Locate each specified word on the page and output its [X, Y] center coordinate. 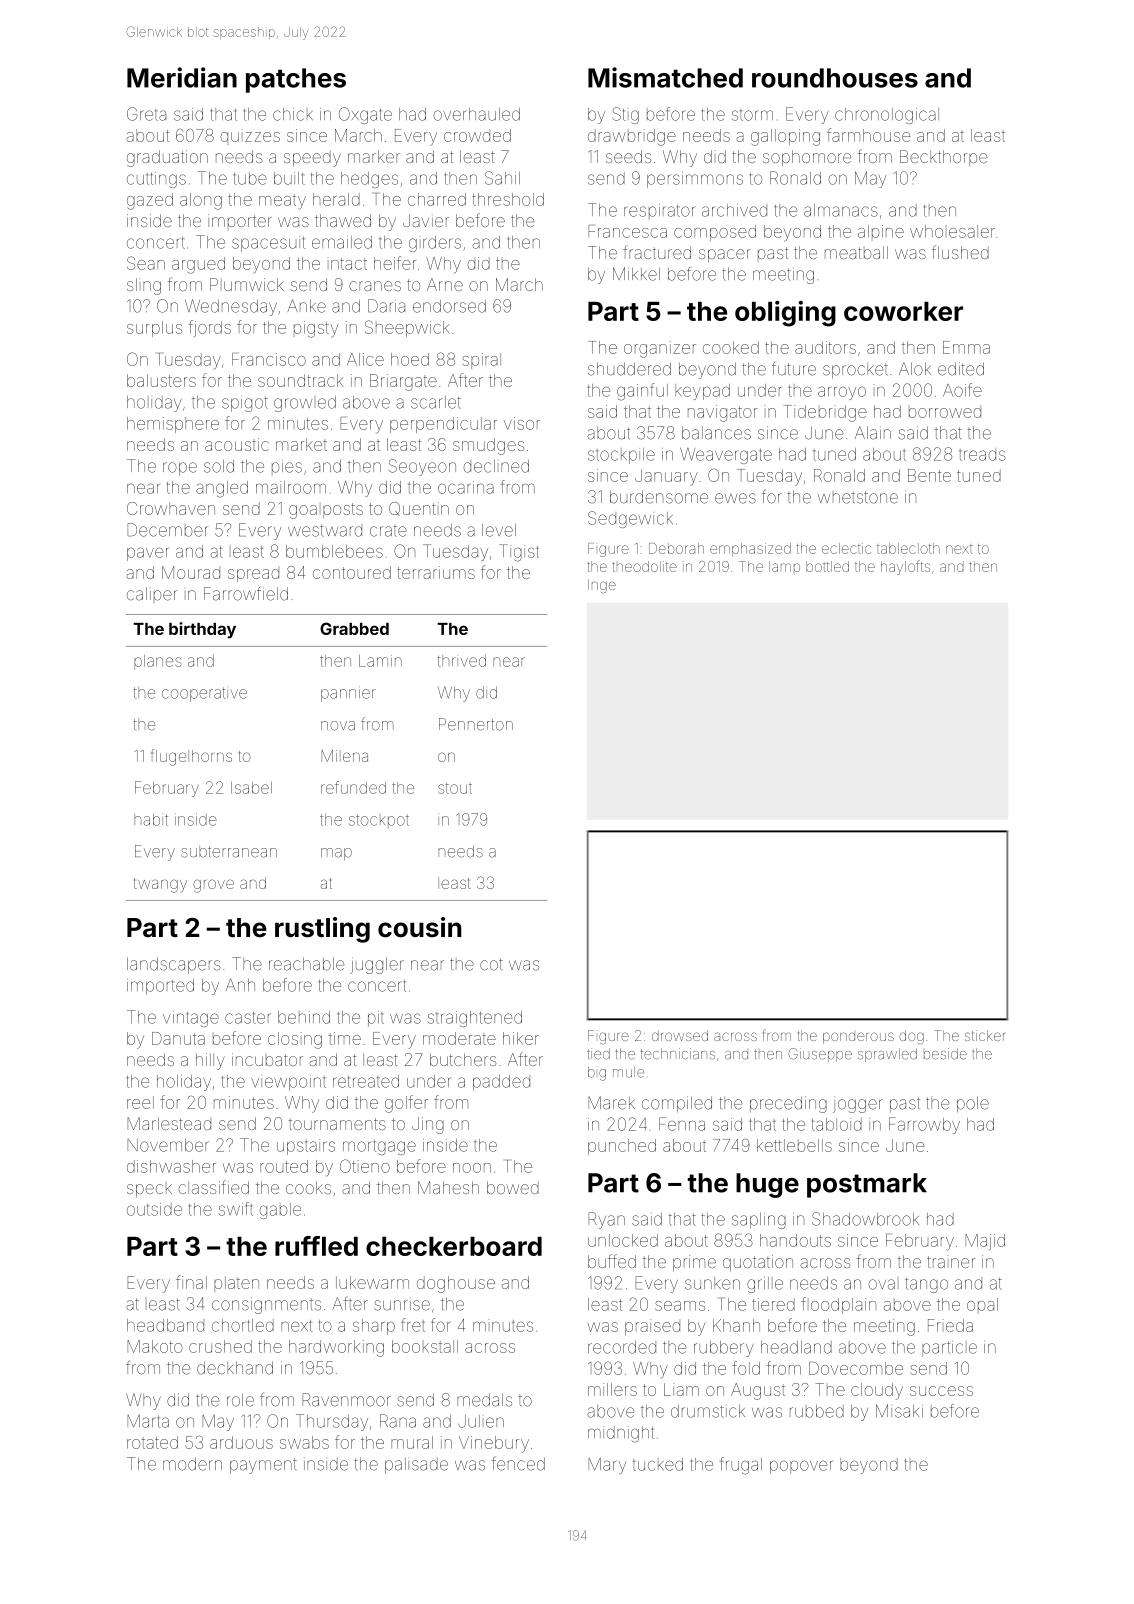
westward [325, 530]
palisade [416, 1466]
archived [734, 210]
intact [347, 263]
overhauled [476, 114]
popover [801, 1467]
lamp [784, 566]
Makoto [155, 1346]
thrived [461, 661]
